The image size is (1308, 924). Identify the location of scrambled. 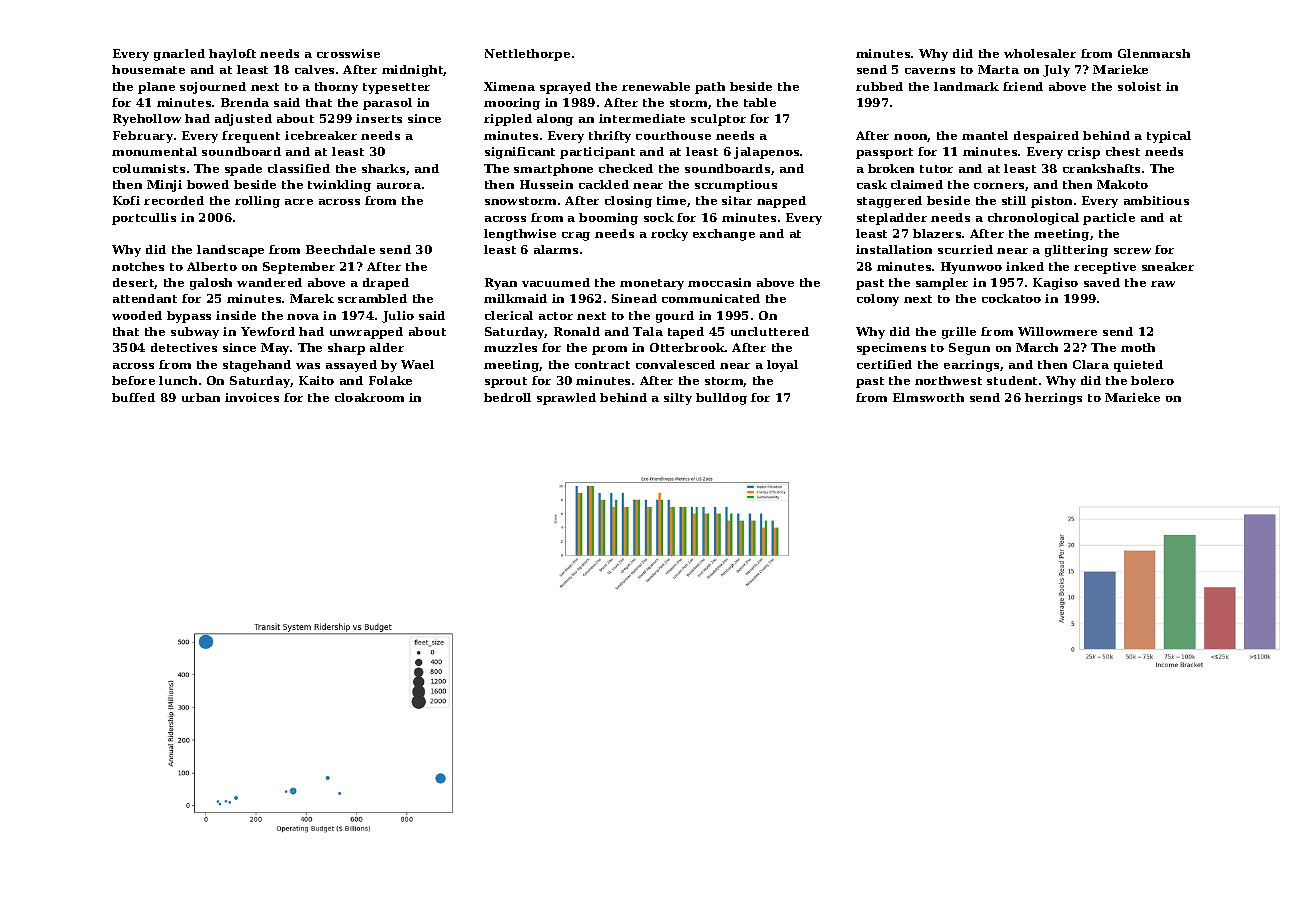
(372, 298).
